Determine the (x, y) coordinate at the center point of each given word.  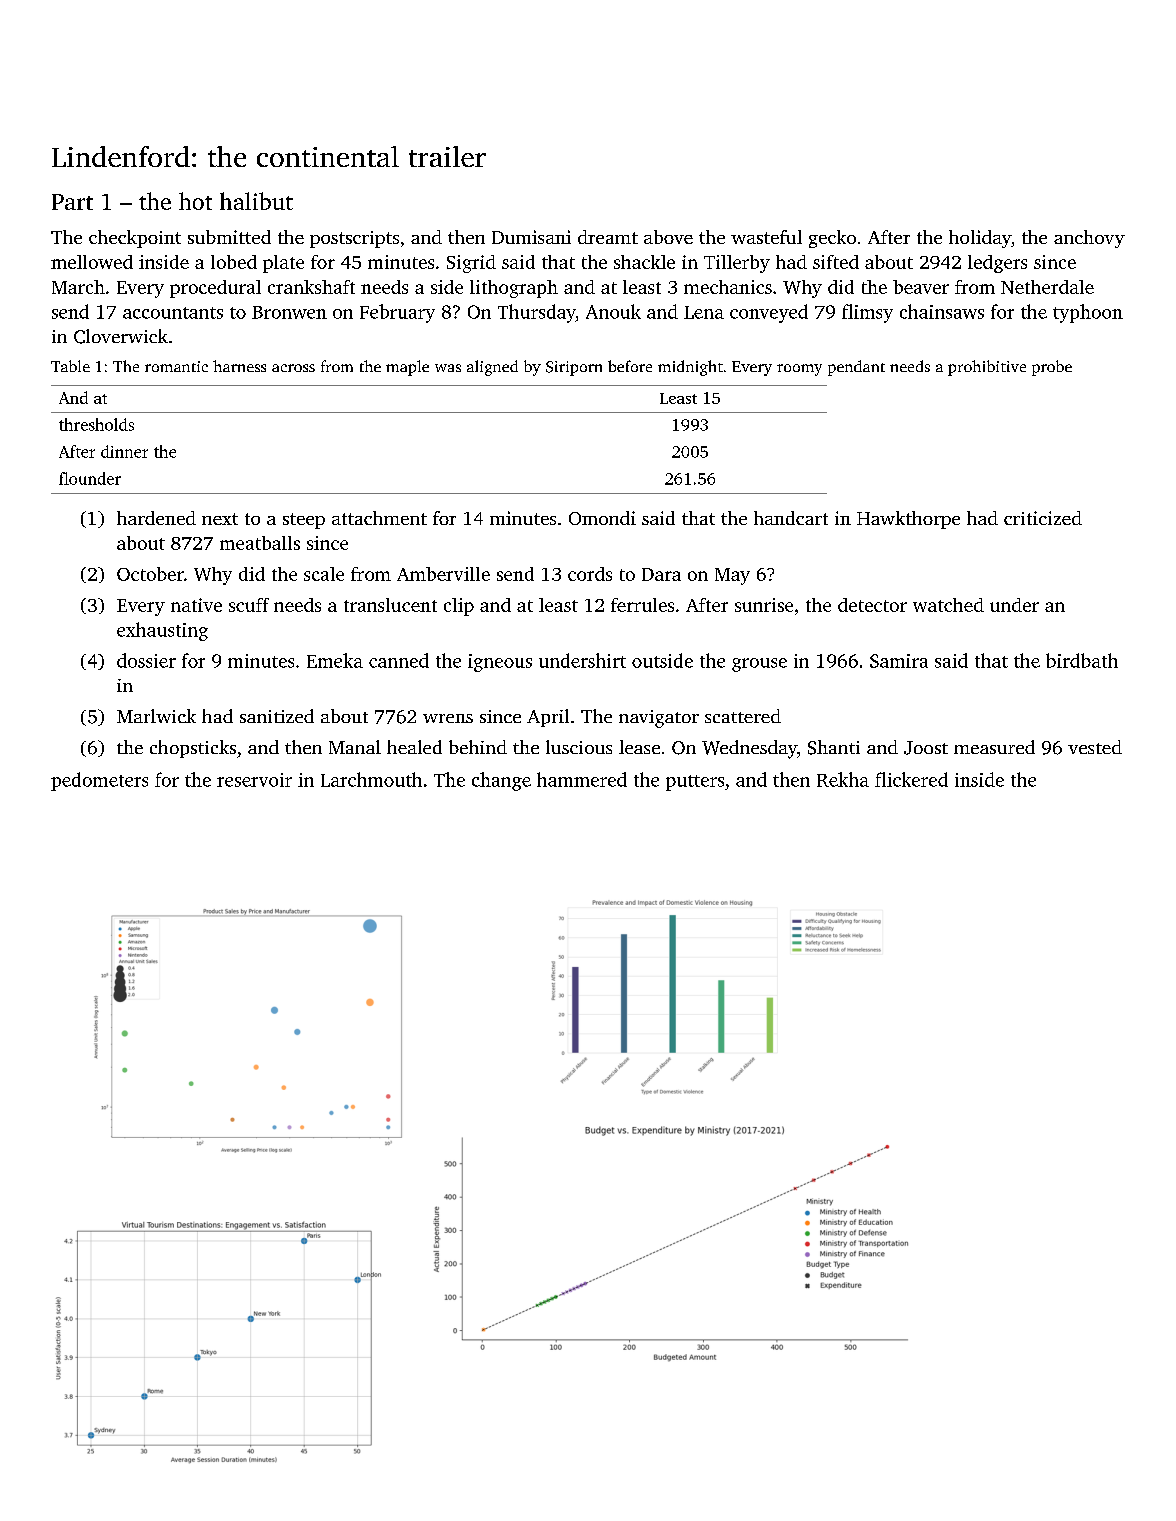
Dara (661, 574)
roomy (799, 370)
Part (72, 202)
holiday (980, 239)
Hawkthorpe (908, 520)
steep (304, 521)
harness (239, 366)
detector (872, 605)
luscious (579, 747)
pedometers (99, 781)
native (196, 605)
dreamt (608, 237)
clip (459, 607)
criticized (1043, 518)
